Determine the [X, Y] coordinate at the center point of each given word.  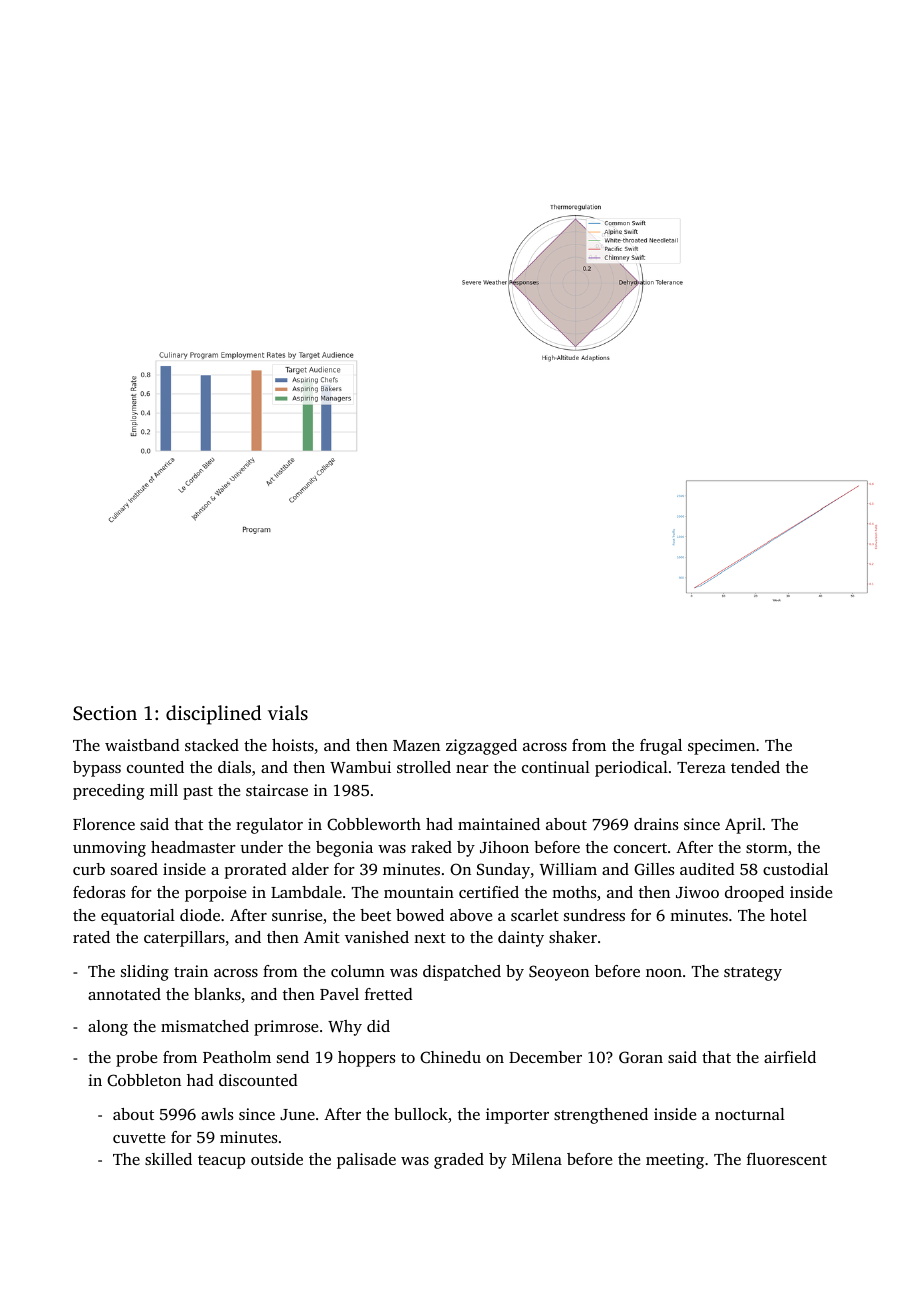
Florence [104, 824]
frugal [661, 747]
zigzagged [481, 747]
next [430, 938]
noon [664, 973]
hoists [293, 745]
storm [767, 848]
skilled [168, 1159]
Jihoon [504, 847]
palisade [366, 1161]
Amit [322, 937]
